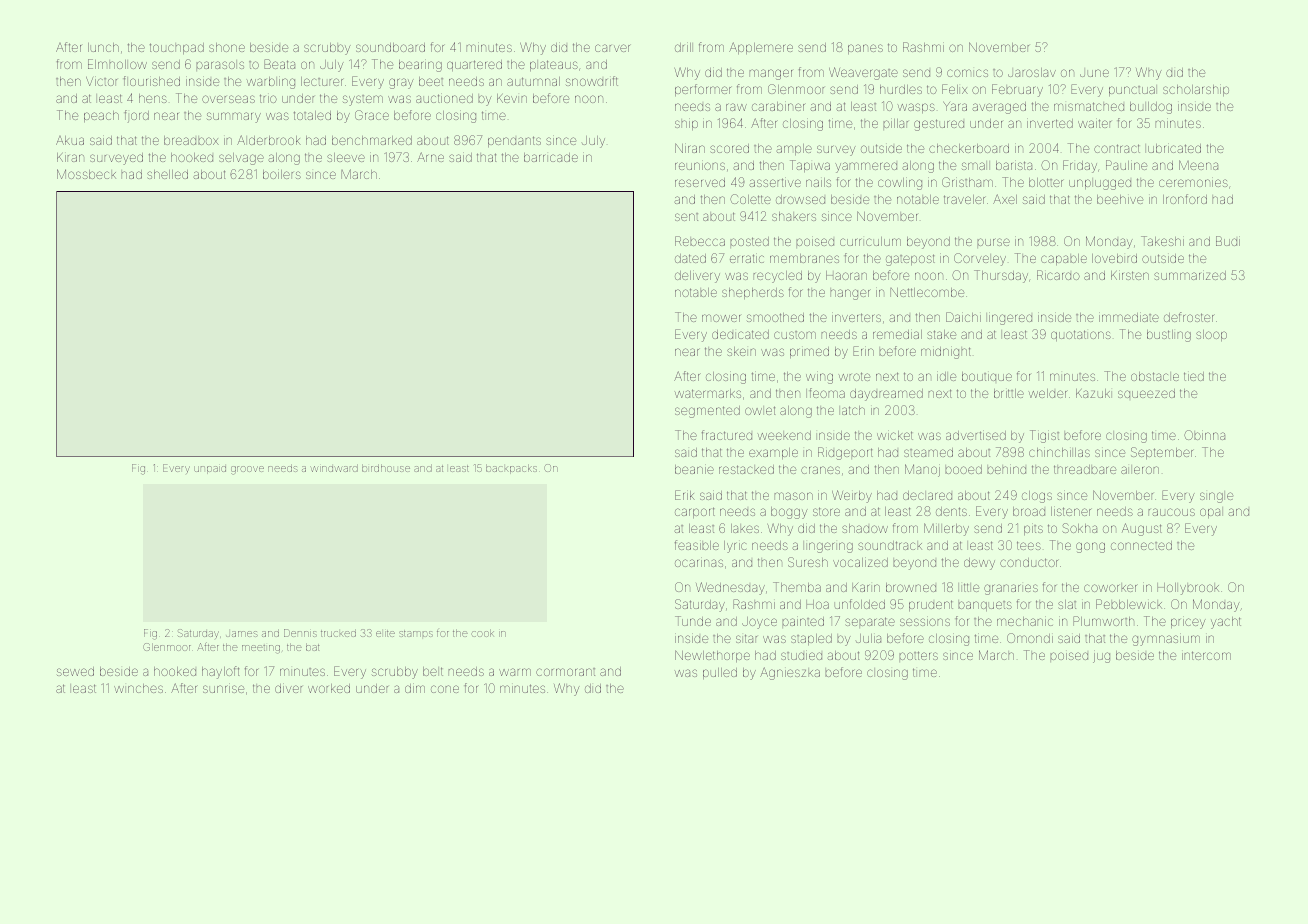  Describe the element at coordinates (167, 174) in the page. I see `shelled` at that location.
